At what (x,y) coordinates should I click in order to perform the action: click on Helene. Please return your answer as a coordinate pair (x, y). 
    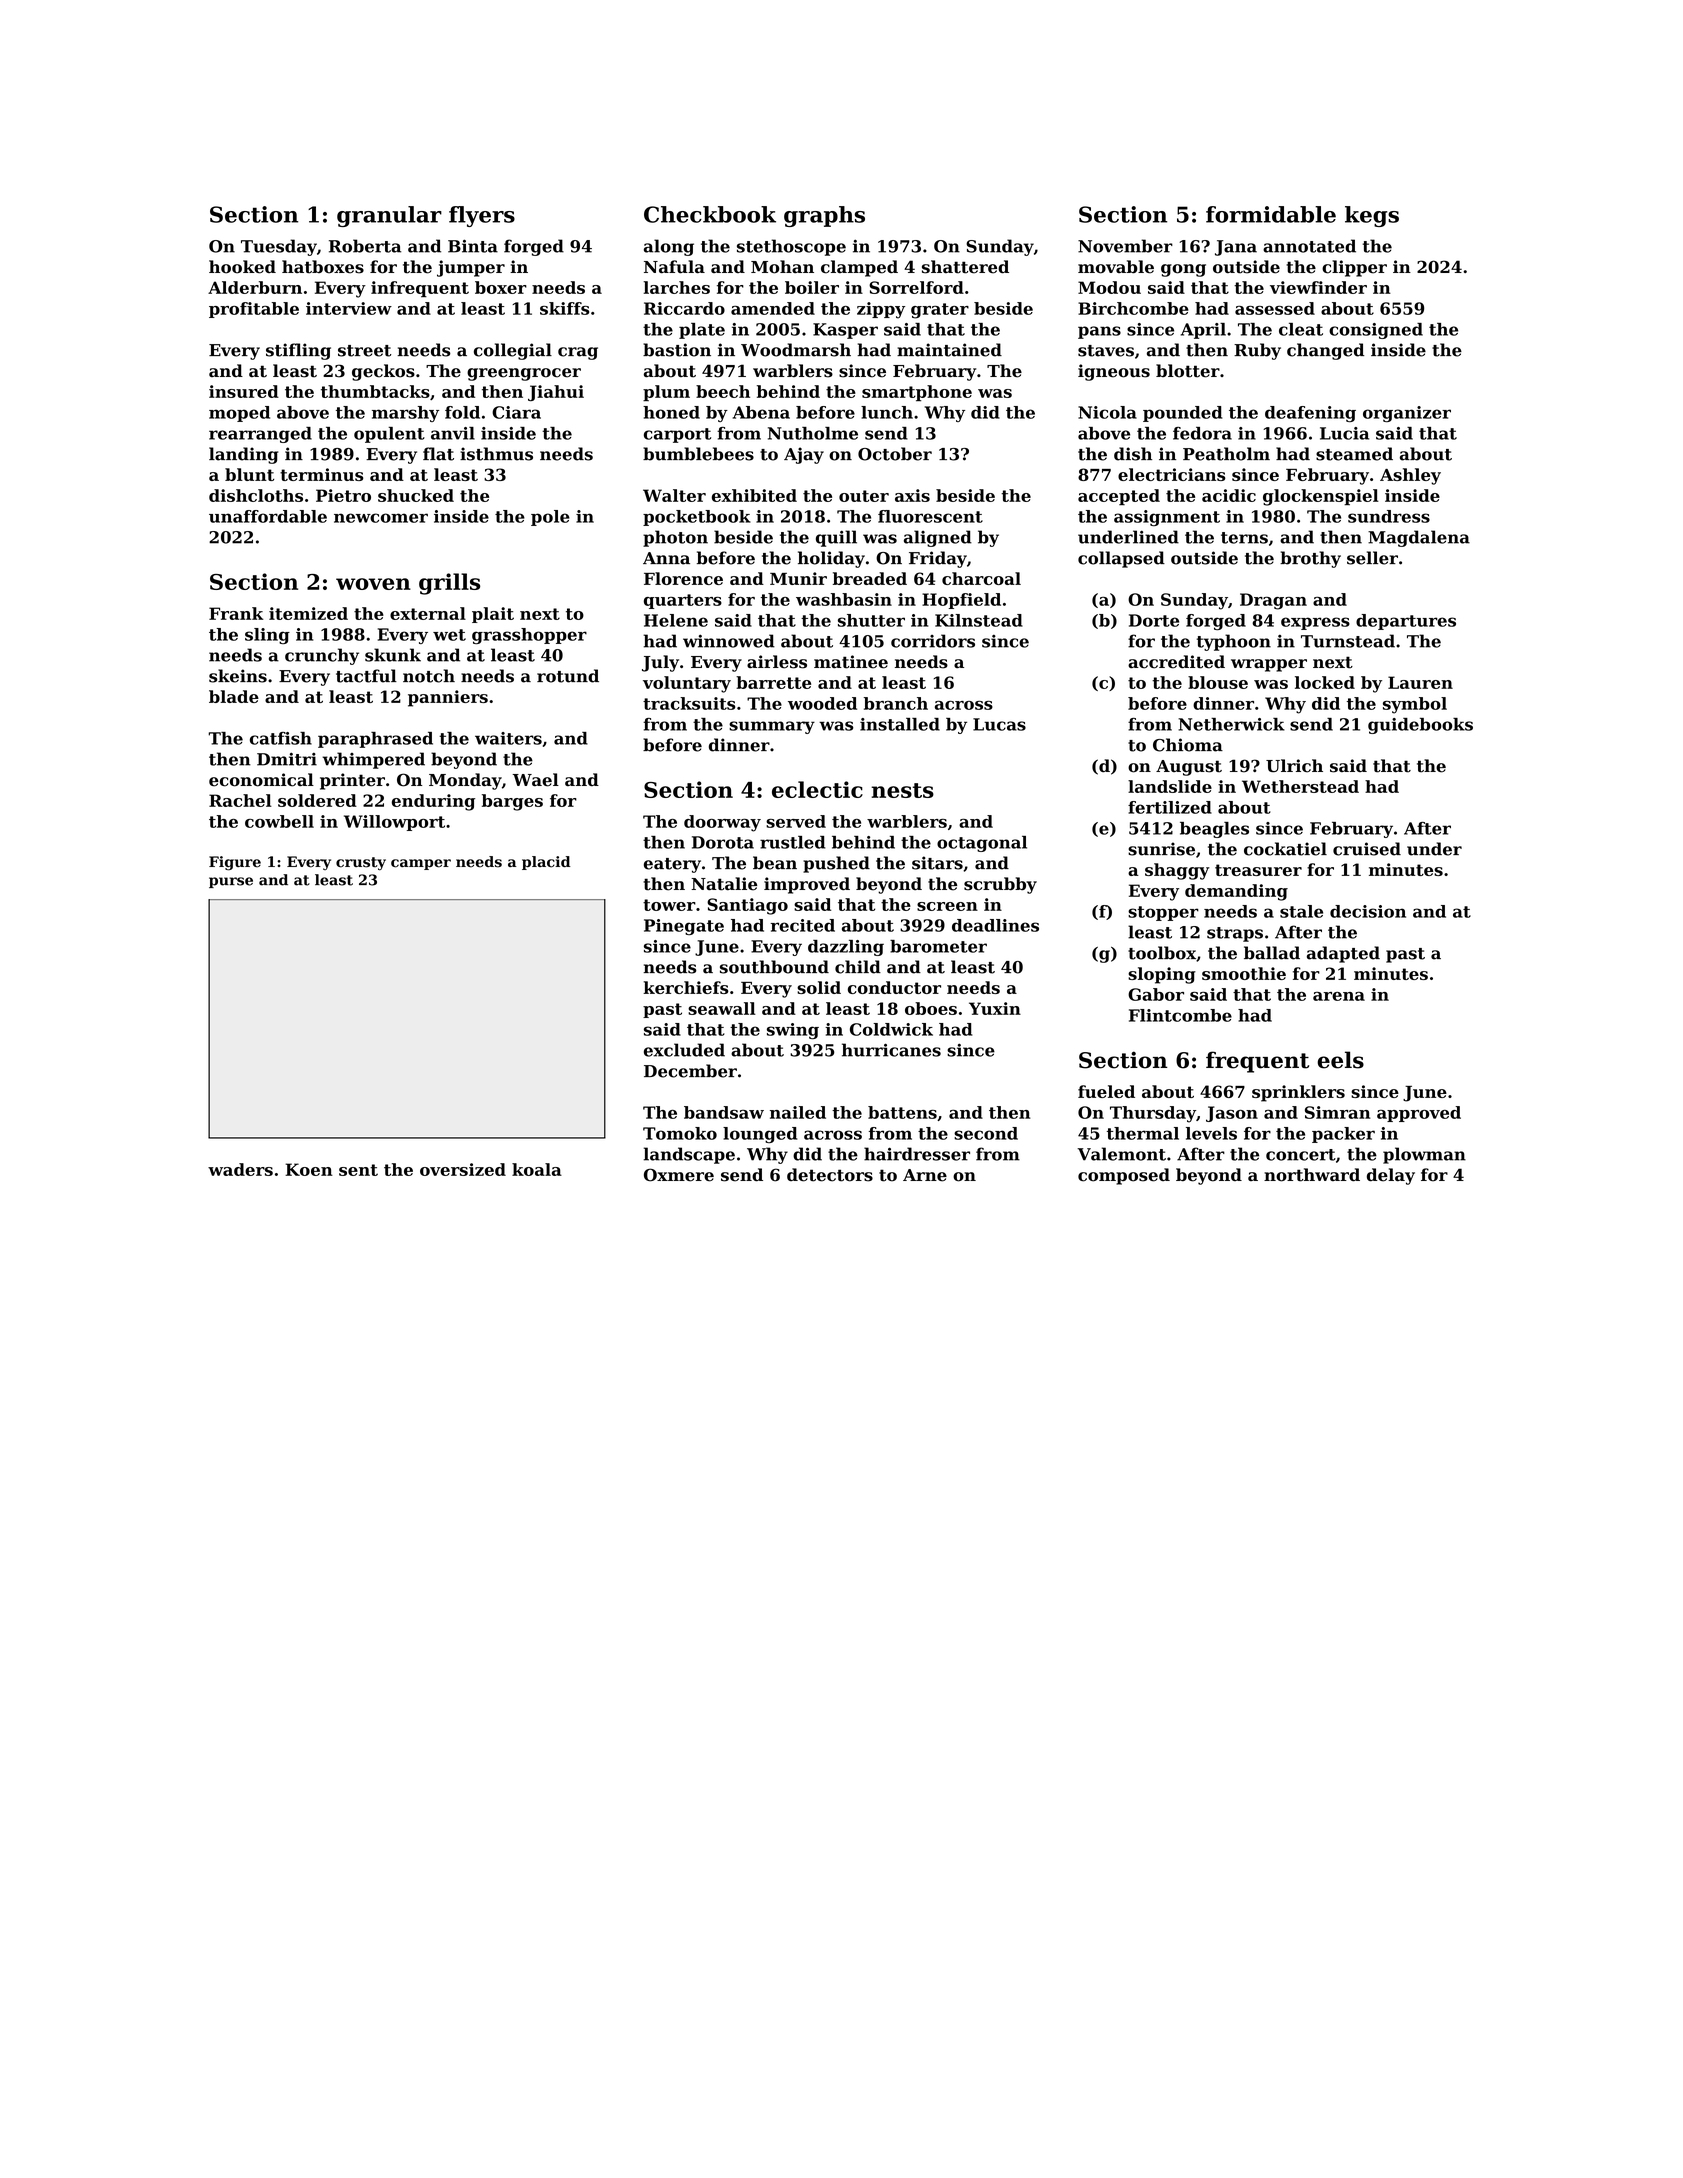
    Looking at the image, I should click on (676, 620).
